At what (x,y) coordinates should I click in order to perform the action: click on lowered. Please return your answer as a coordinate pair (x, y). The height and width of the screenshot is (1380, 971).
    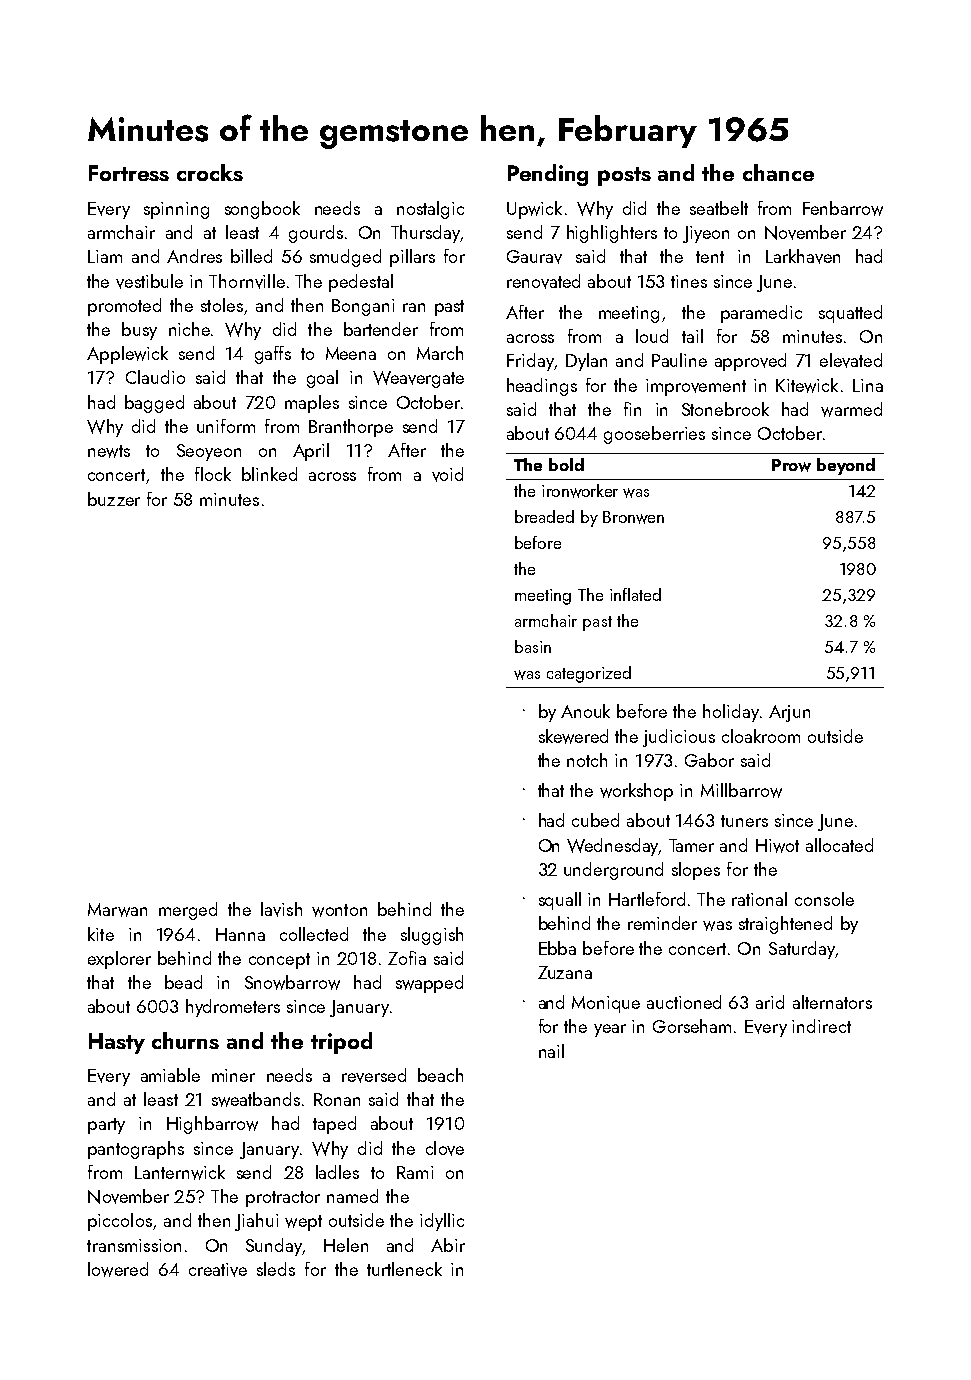
    Looking at the image, I should click on (118, 1269).
